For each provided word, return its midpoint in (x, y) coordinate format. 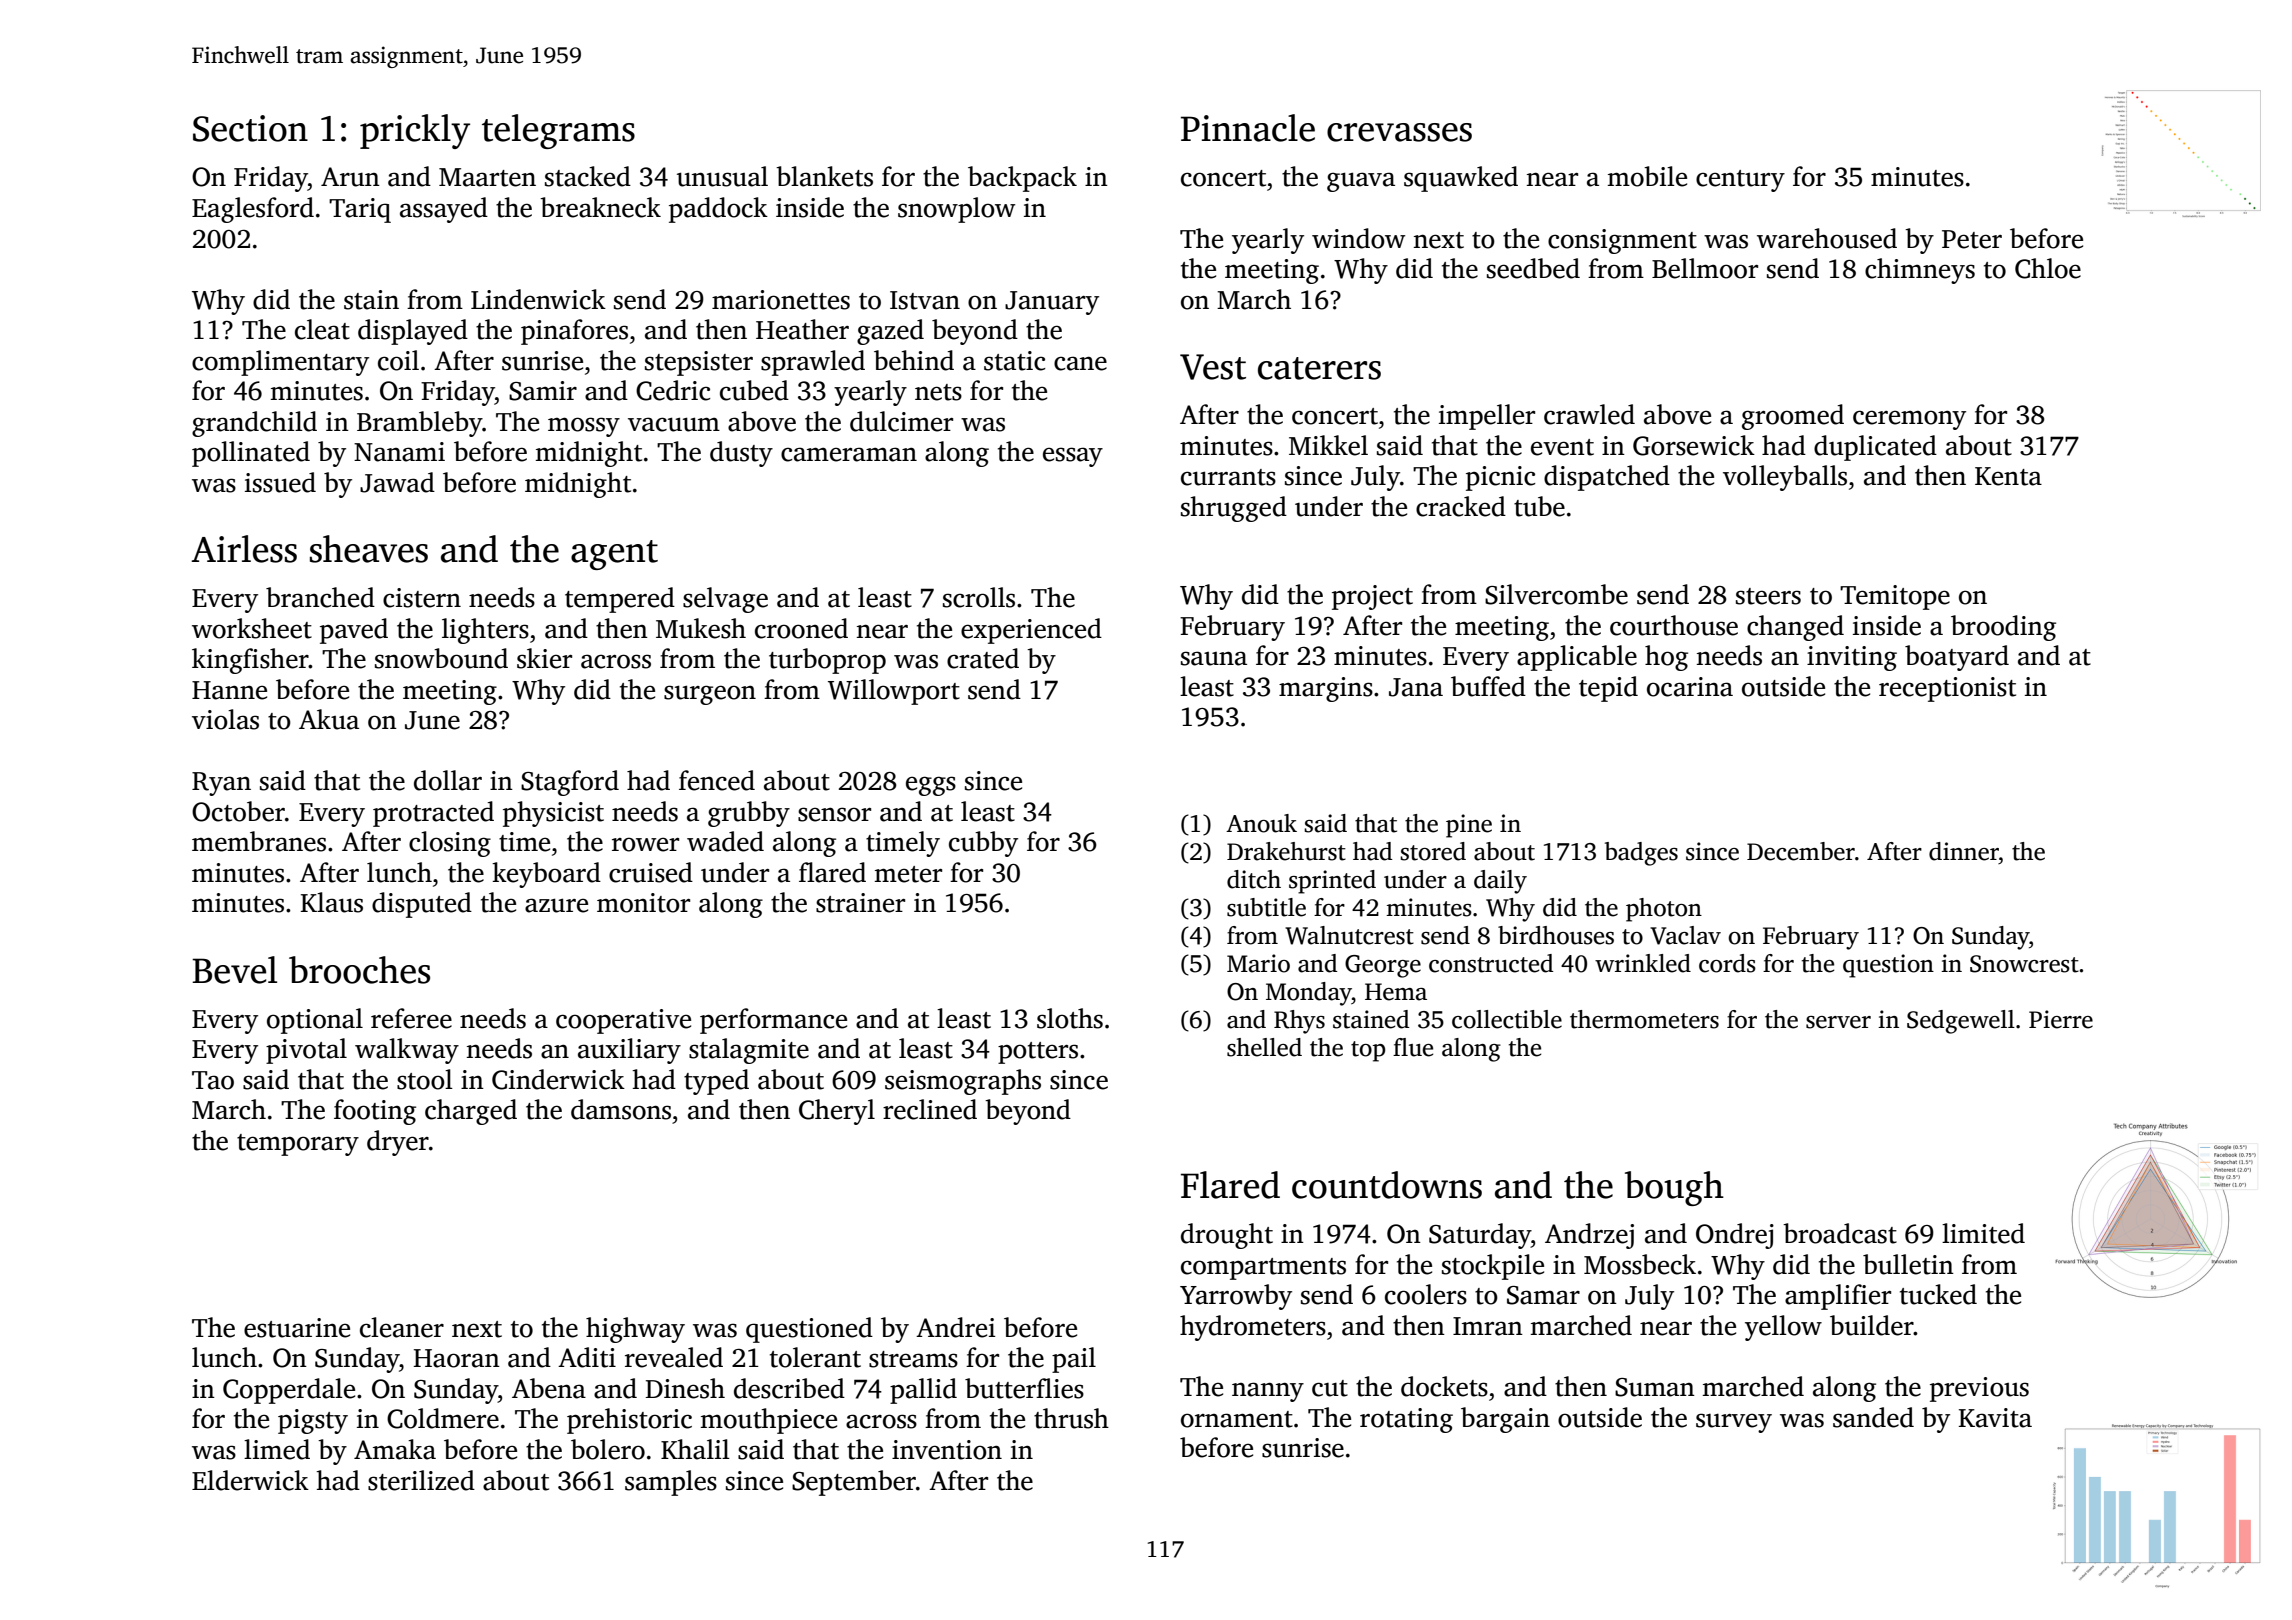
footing (375, 1112)
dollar (448, 780)
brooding (2003, 628)
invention (947, 1450)
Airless (244, 549)
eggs (931, 786)
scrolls (979, 597)
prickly (415, 131)
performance (773, 1021)
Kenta (2008, 476)
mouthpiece (769, 1421)
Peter (1972, 239)
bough (1674, 1188)
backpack (1022, 179)
